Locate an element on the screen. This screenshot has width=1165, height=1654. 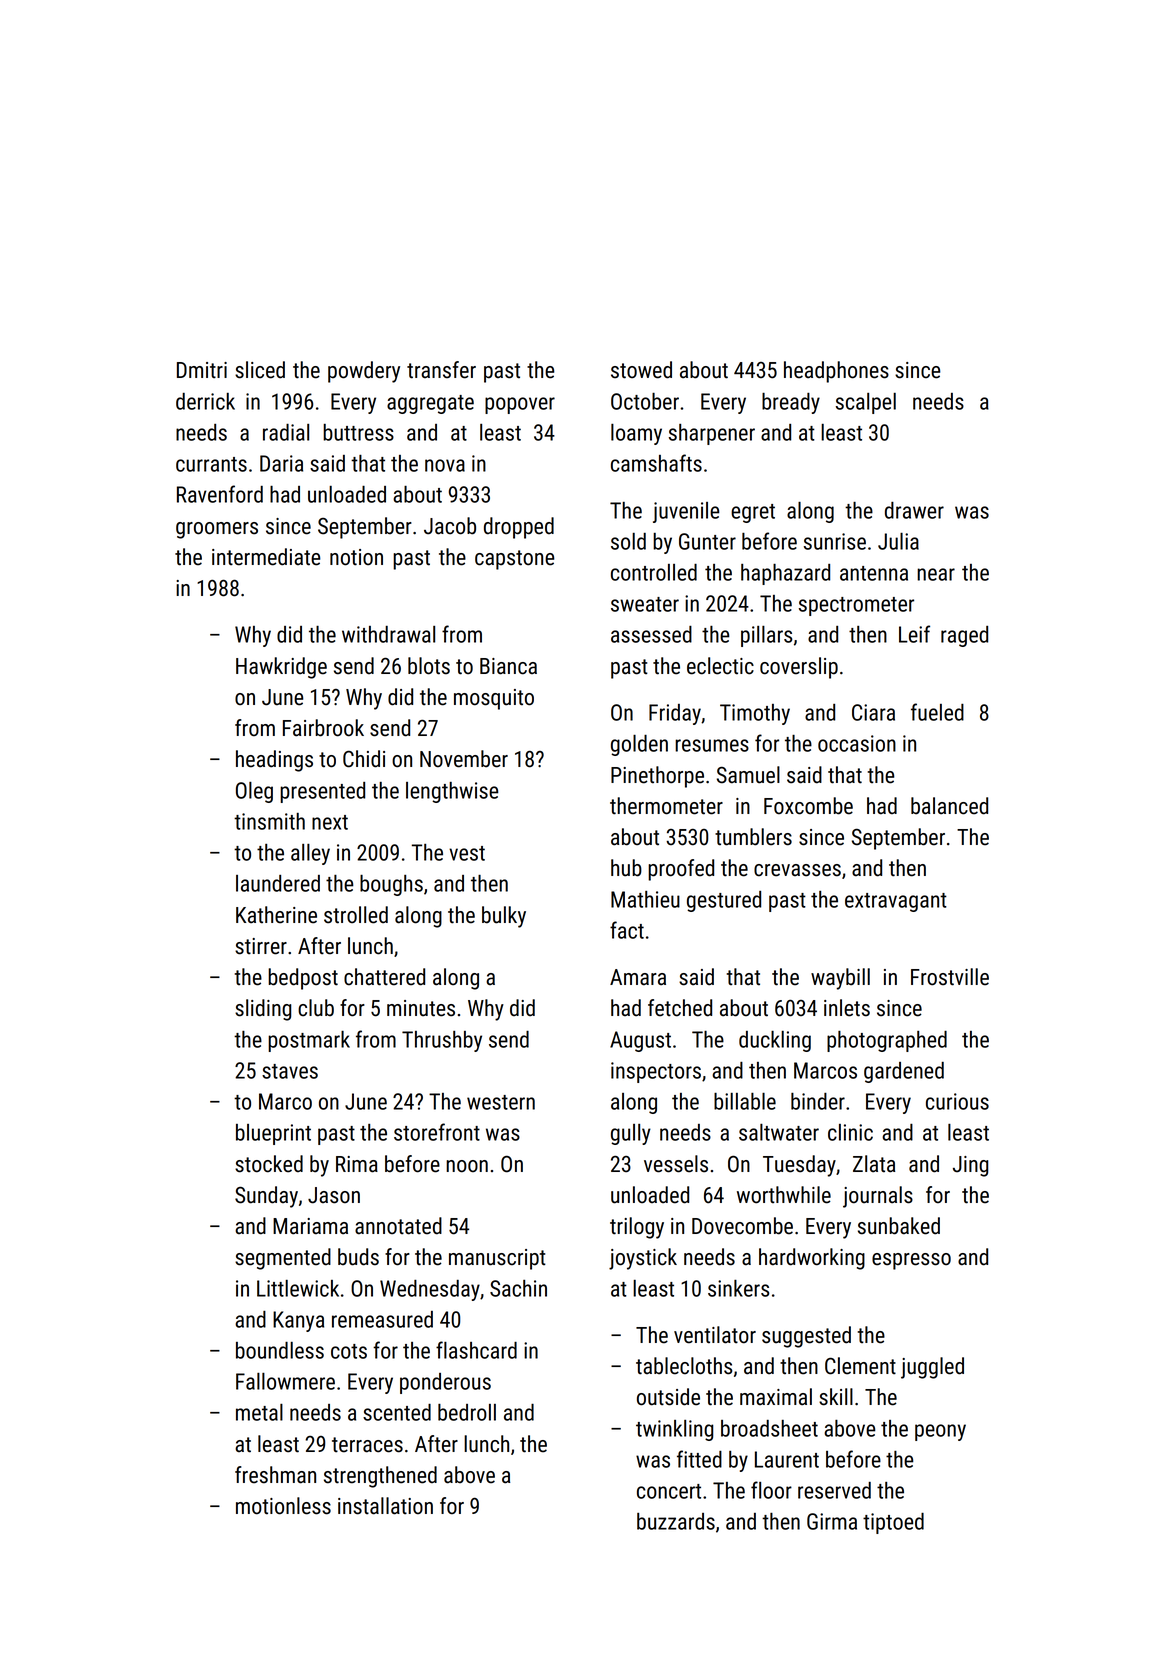
transfer is located at coordinates (441, 370).
